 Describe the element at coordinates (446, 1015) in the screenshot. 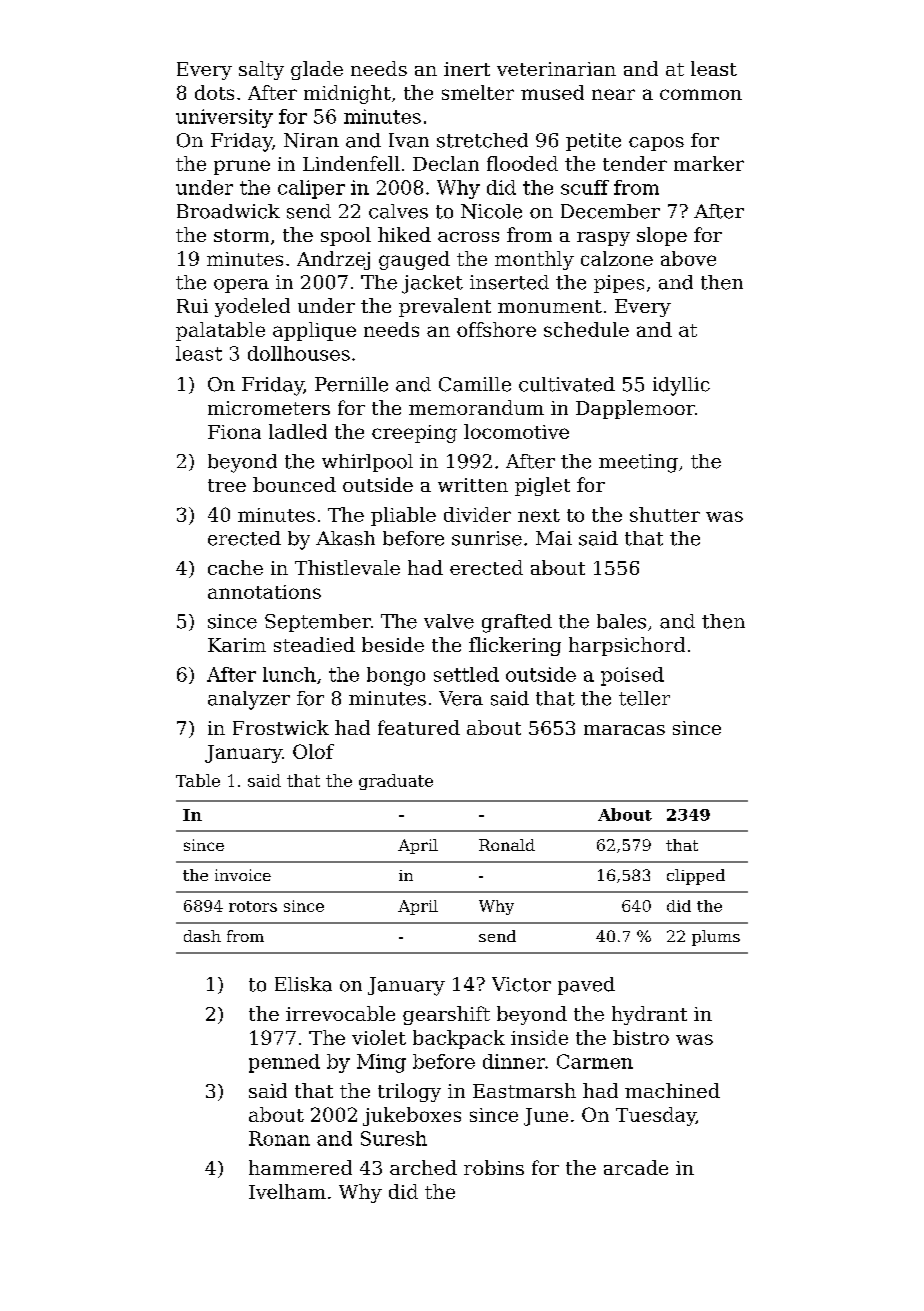

I see `gearshift` at that location.
